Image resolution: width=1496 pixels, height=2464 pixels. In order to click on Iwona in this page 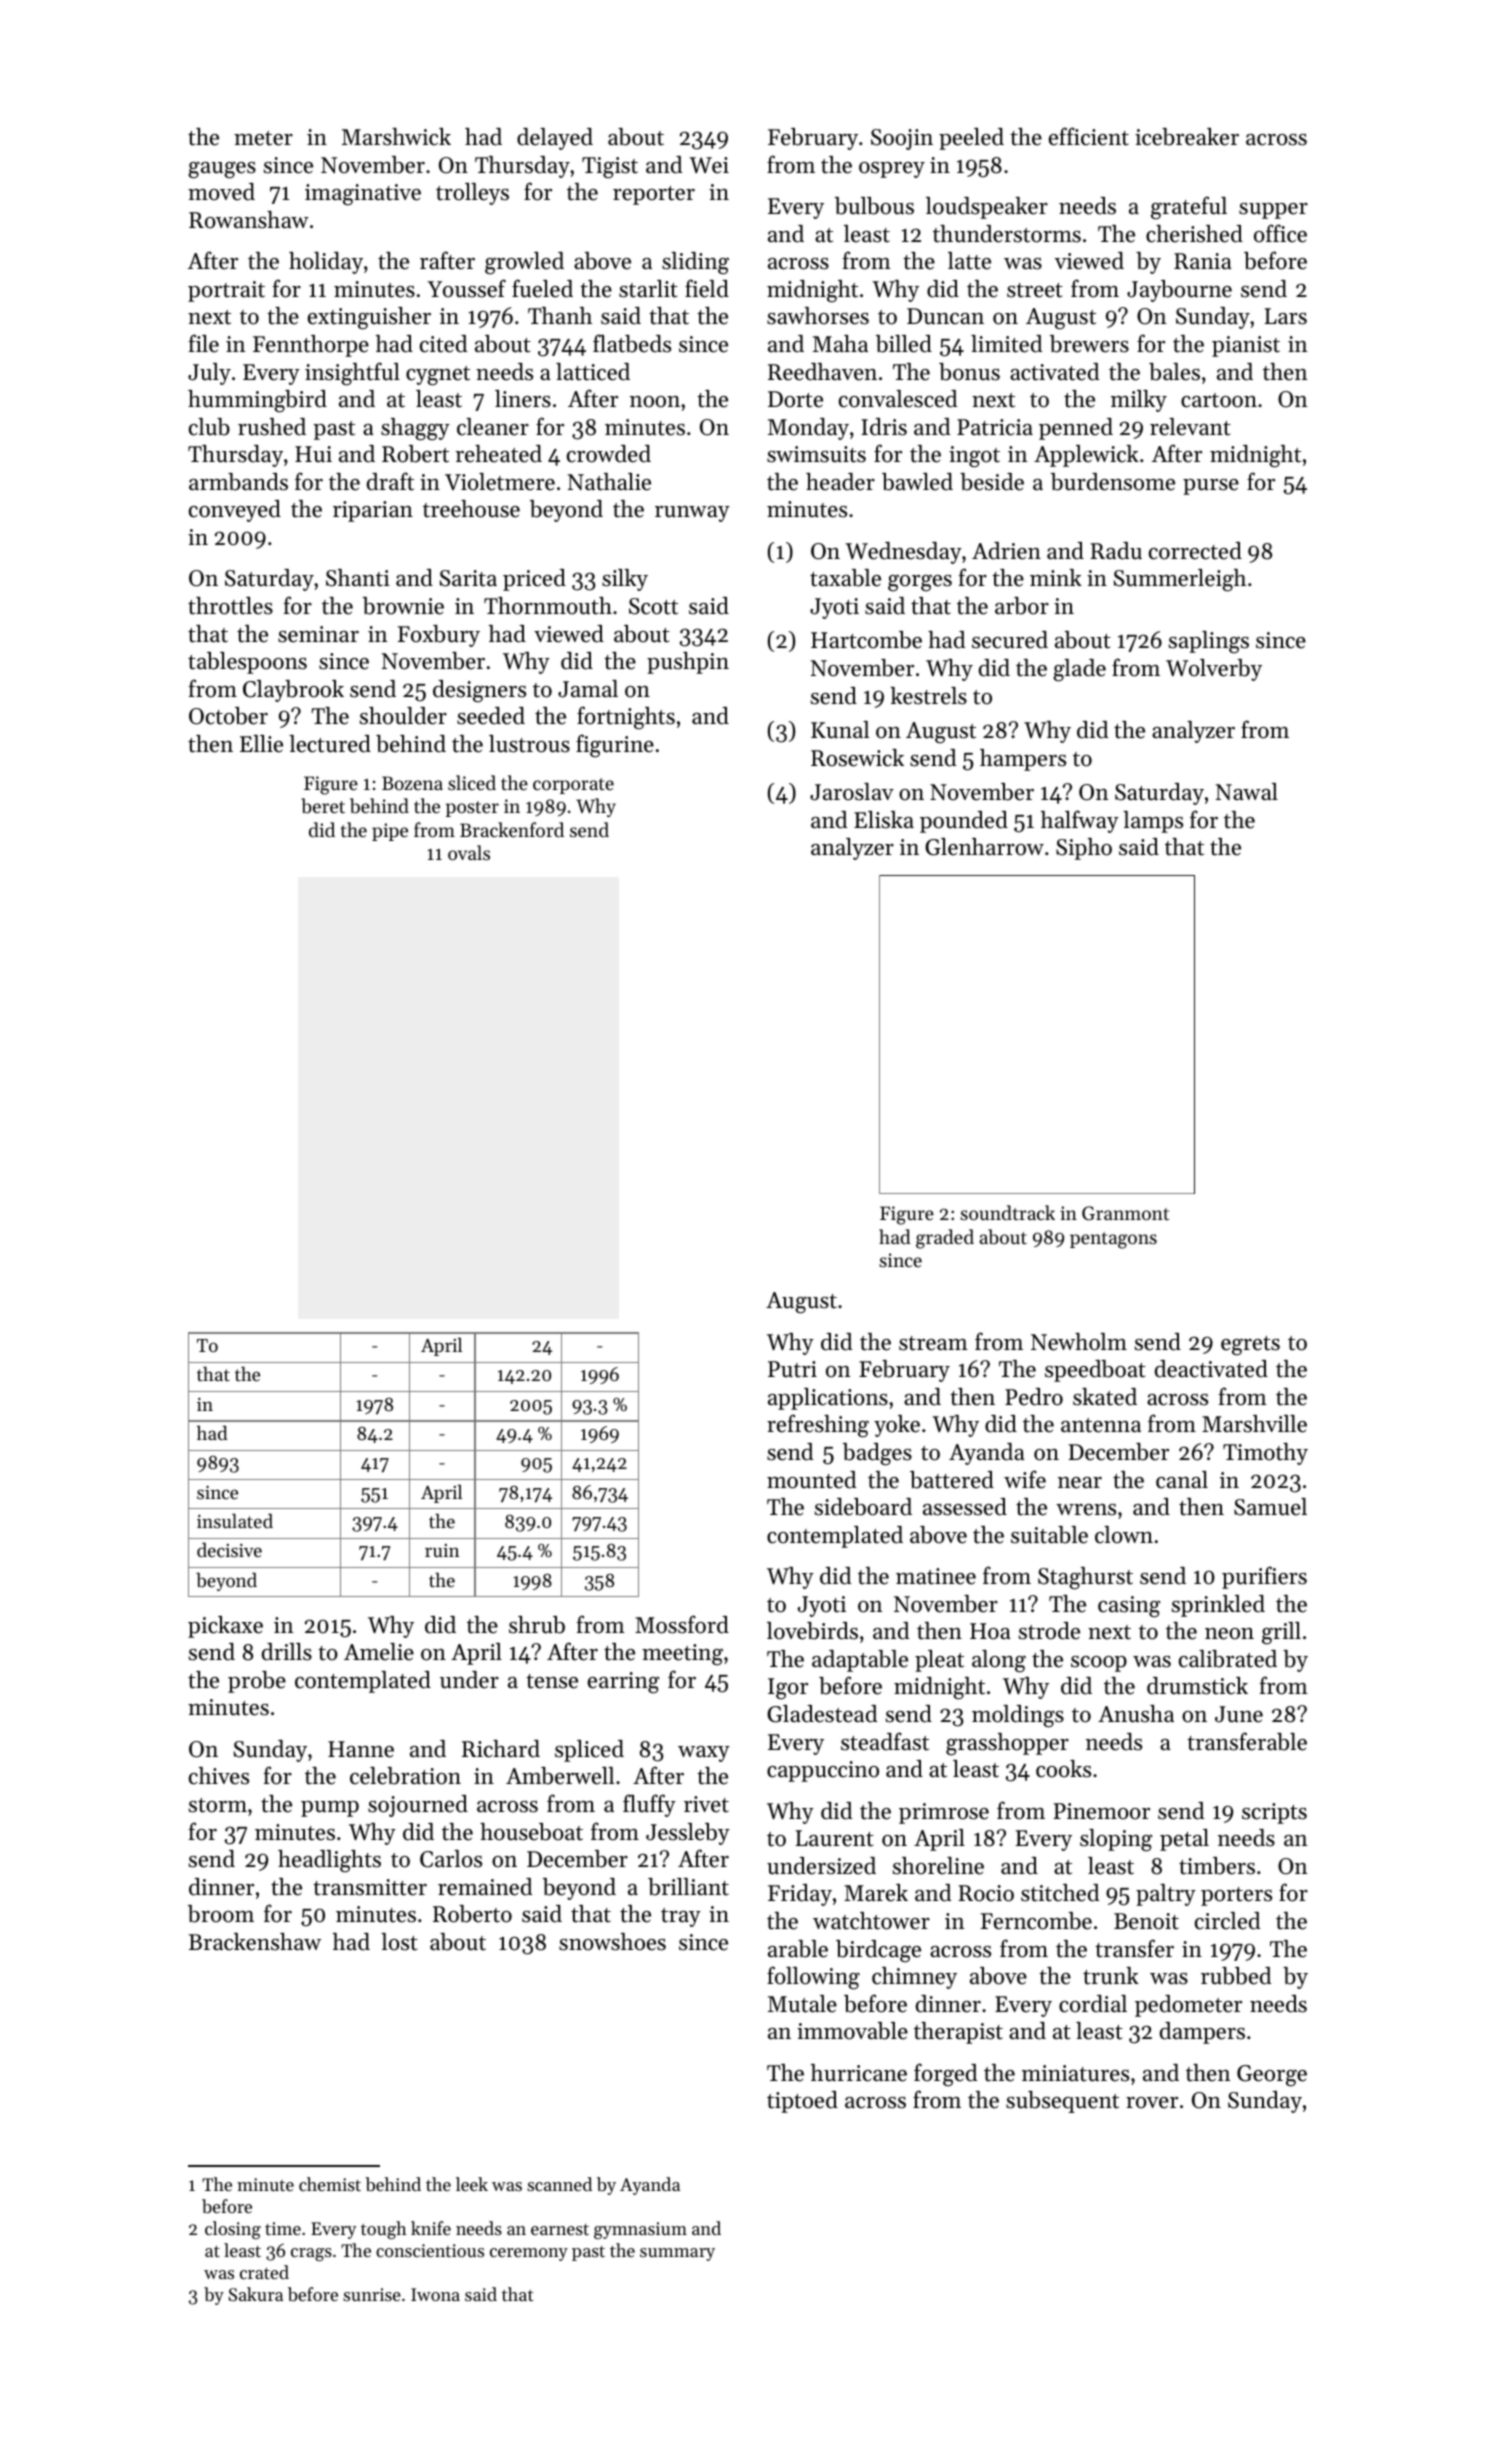, I will do `click(435, 2294)`.
